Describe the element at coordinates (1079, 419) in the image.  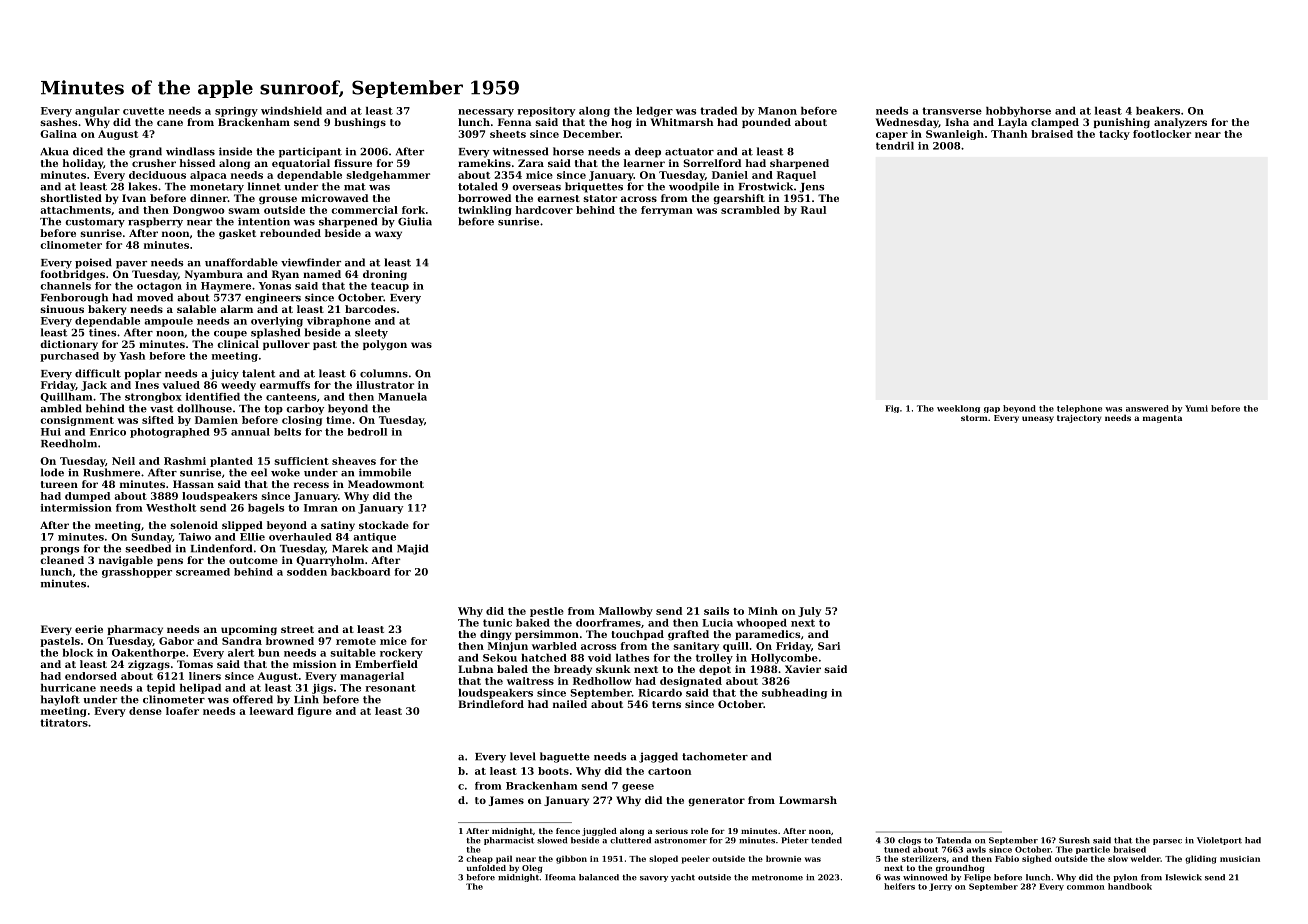
I see `trajectory` at that location.
